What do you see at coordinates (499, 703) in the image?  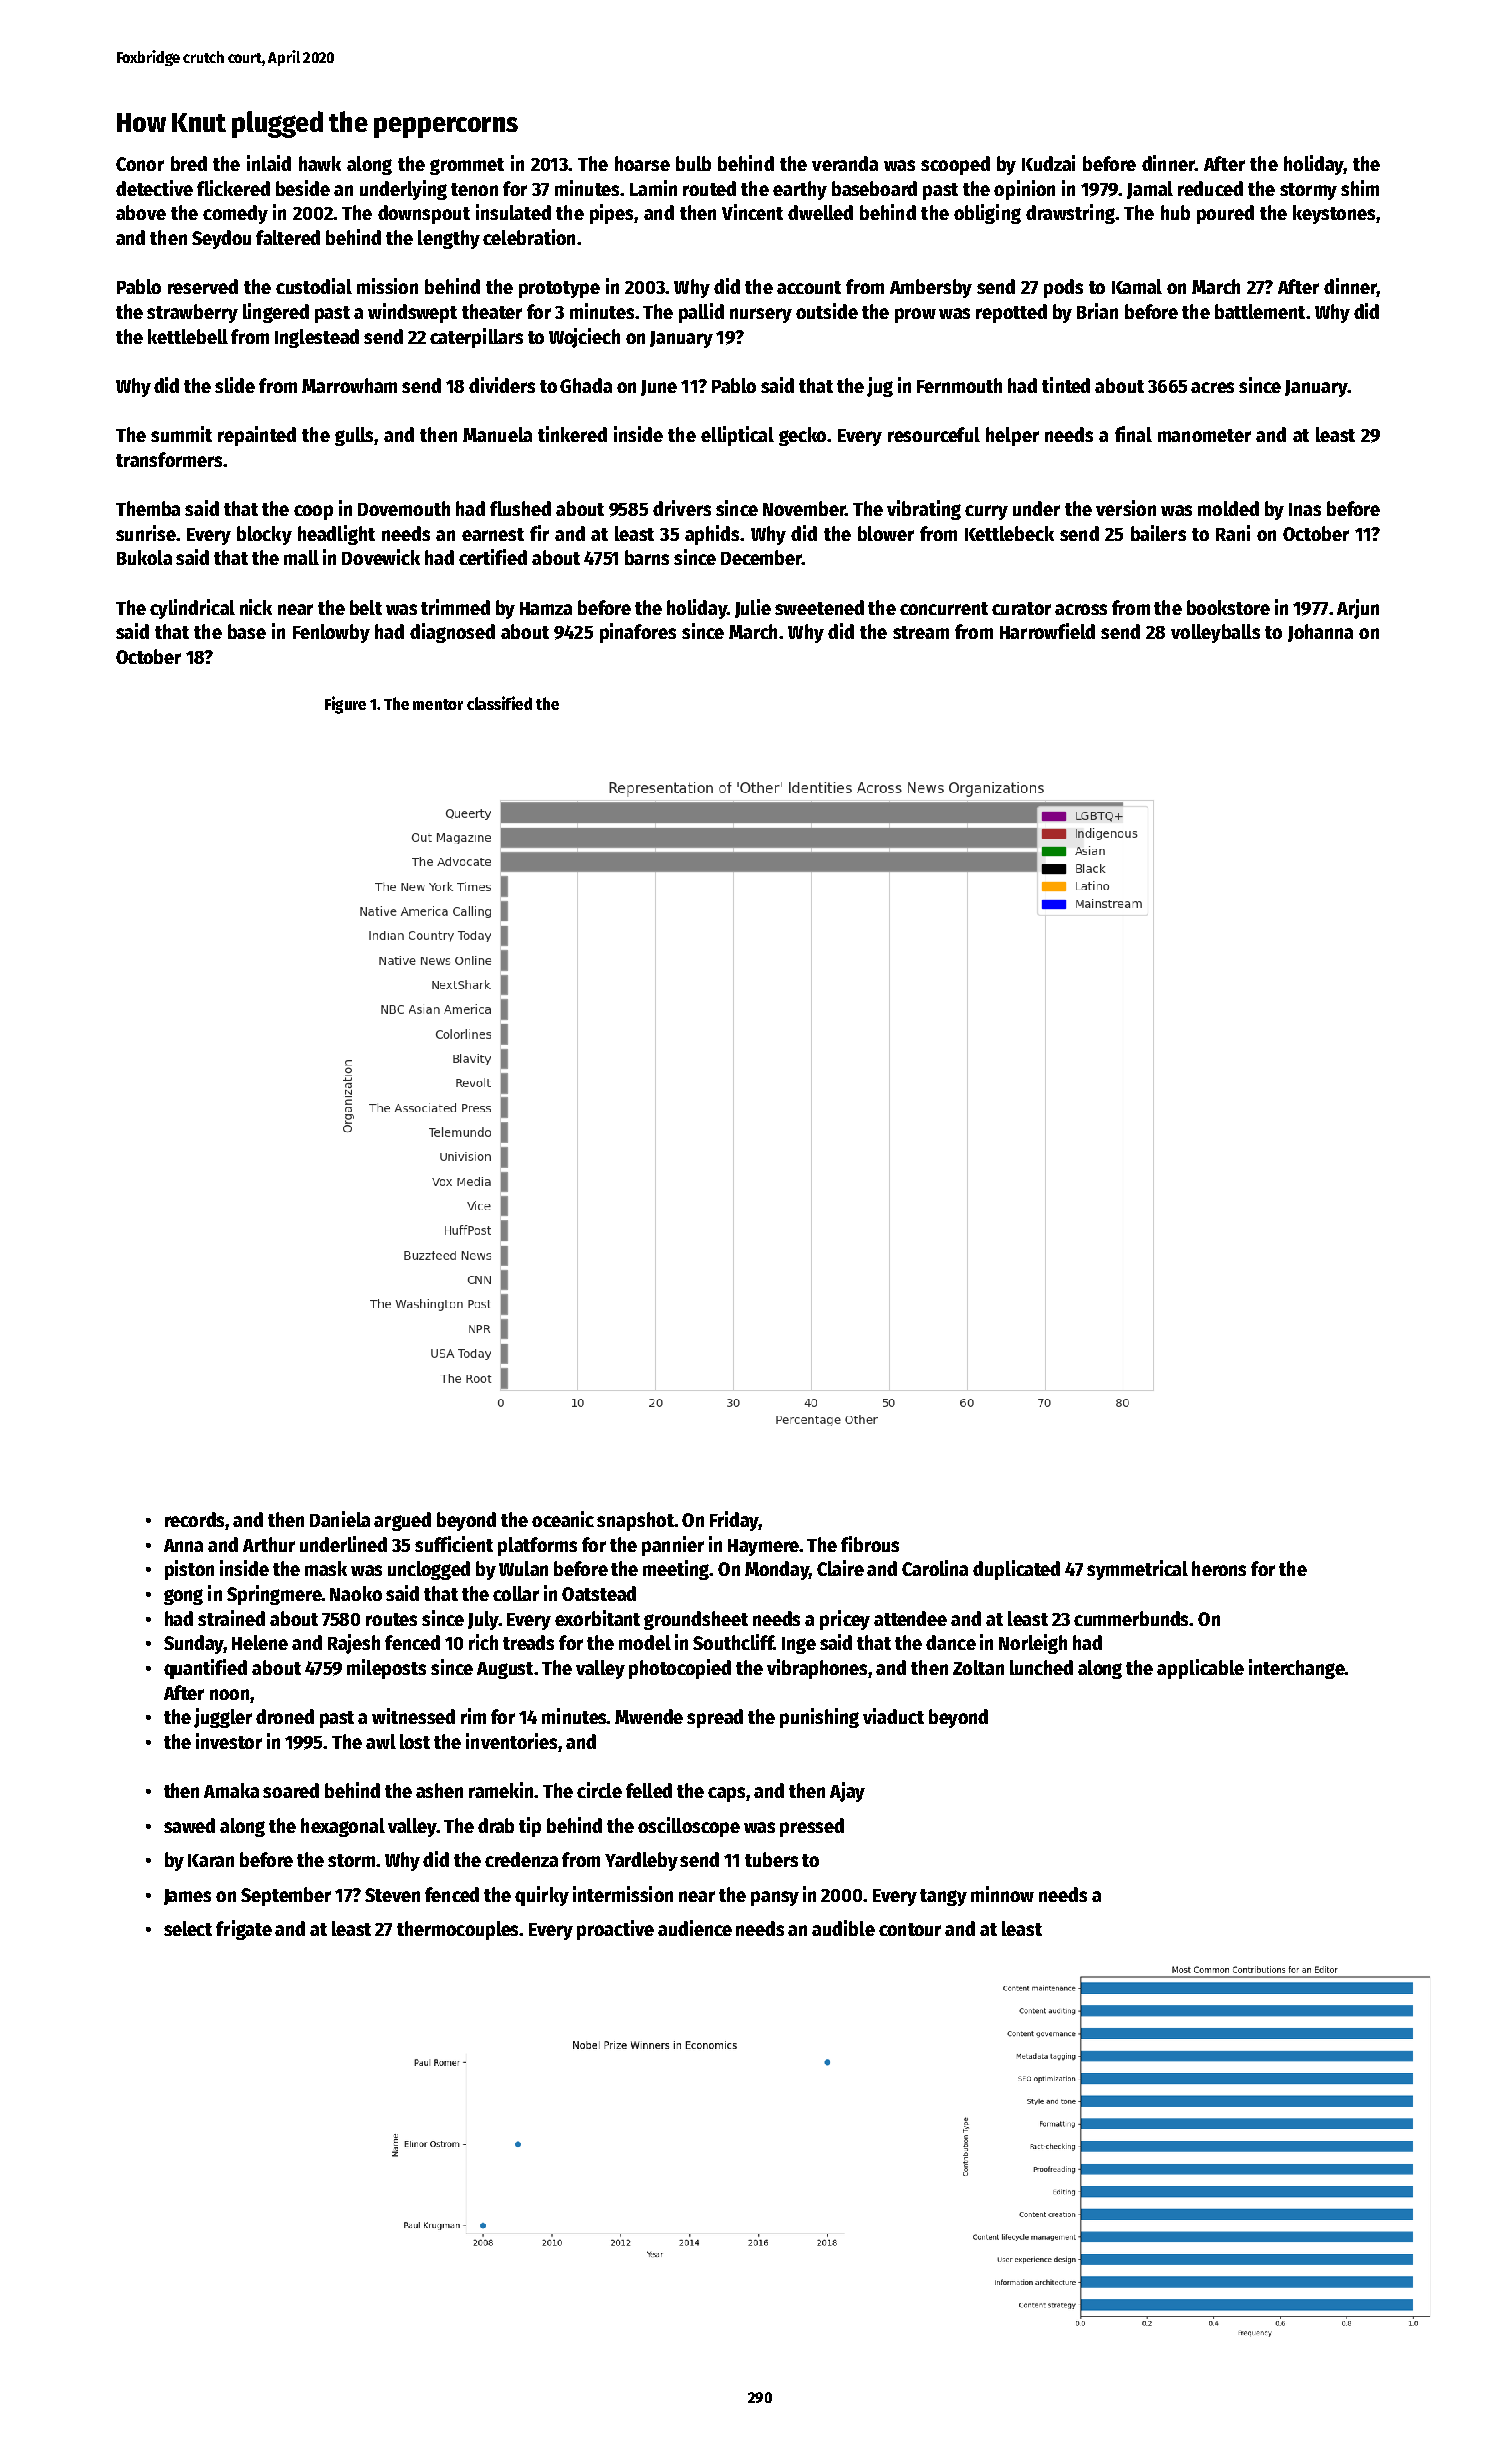 I see `classified` at bounding box center [499, 703].
